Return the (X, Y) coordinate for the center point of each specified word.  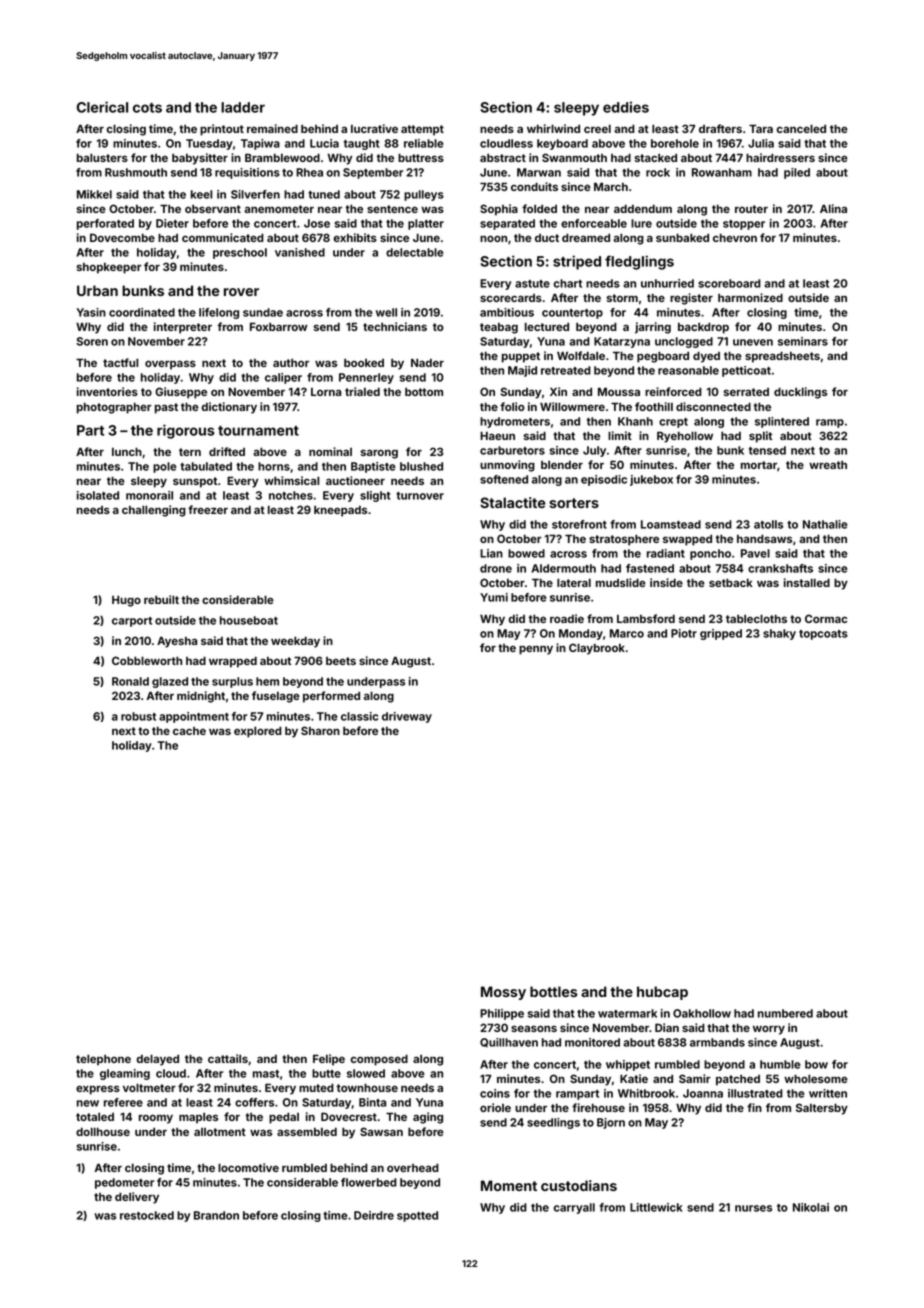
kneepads (340, 511)
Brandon (216, 1215)
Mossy (503, 993)
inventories (107, 391)
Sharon (320, 730)
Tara (761, 128)
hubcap (662, 993)
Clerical (102, 107)
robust (138, 716)
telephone (103, 1060)
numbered (785, 1013)
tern (190, 452)
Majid (522, 371)
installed (807, 582)
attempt (422, 130)
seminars (803, 341)
